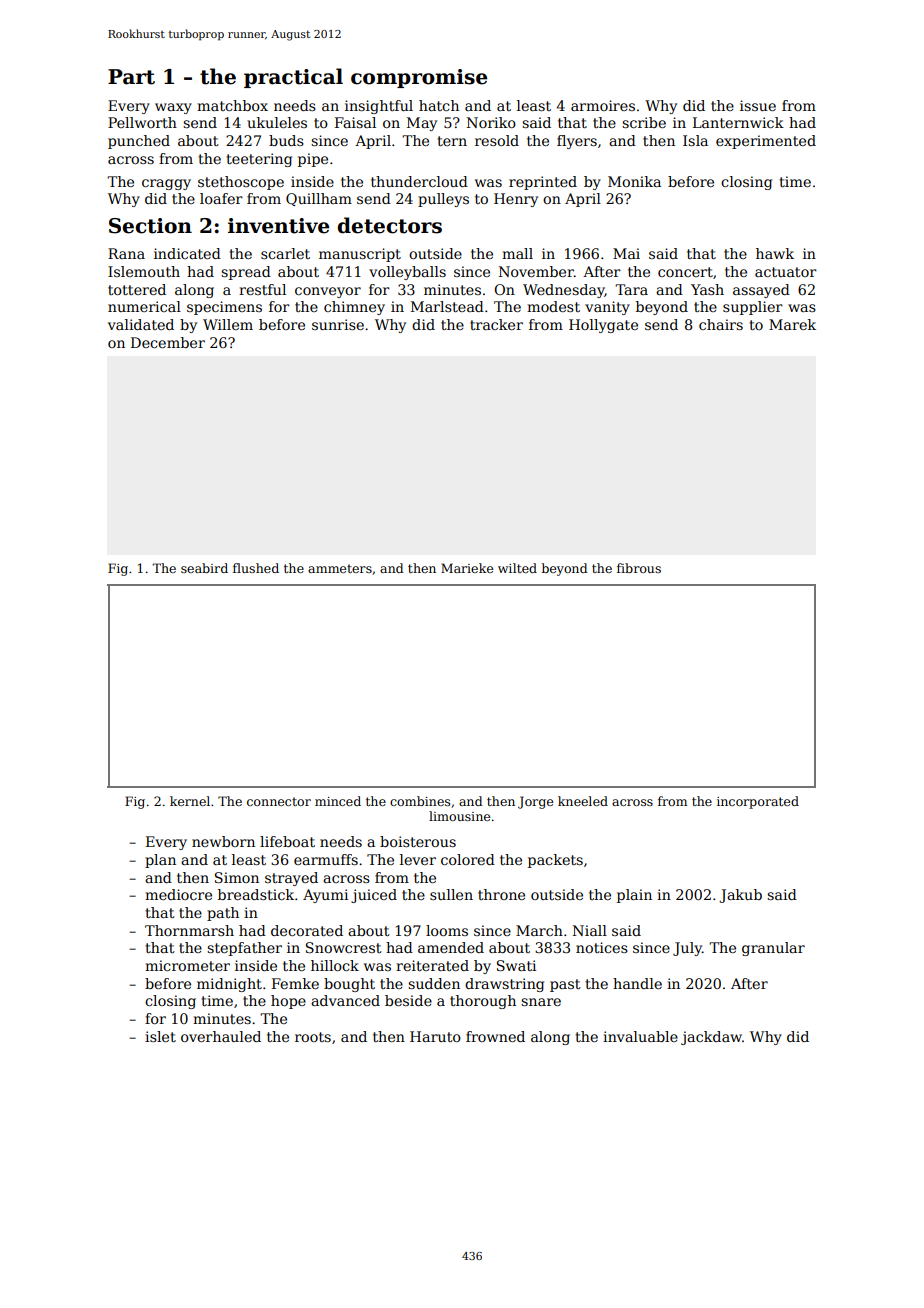 The height and width of the page is (1308, 924). Describe the element at coordinates (285, 253) in the page. I see `scarlet` at that location.
